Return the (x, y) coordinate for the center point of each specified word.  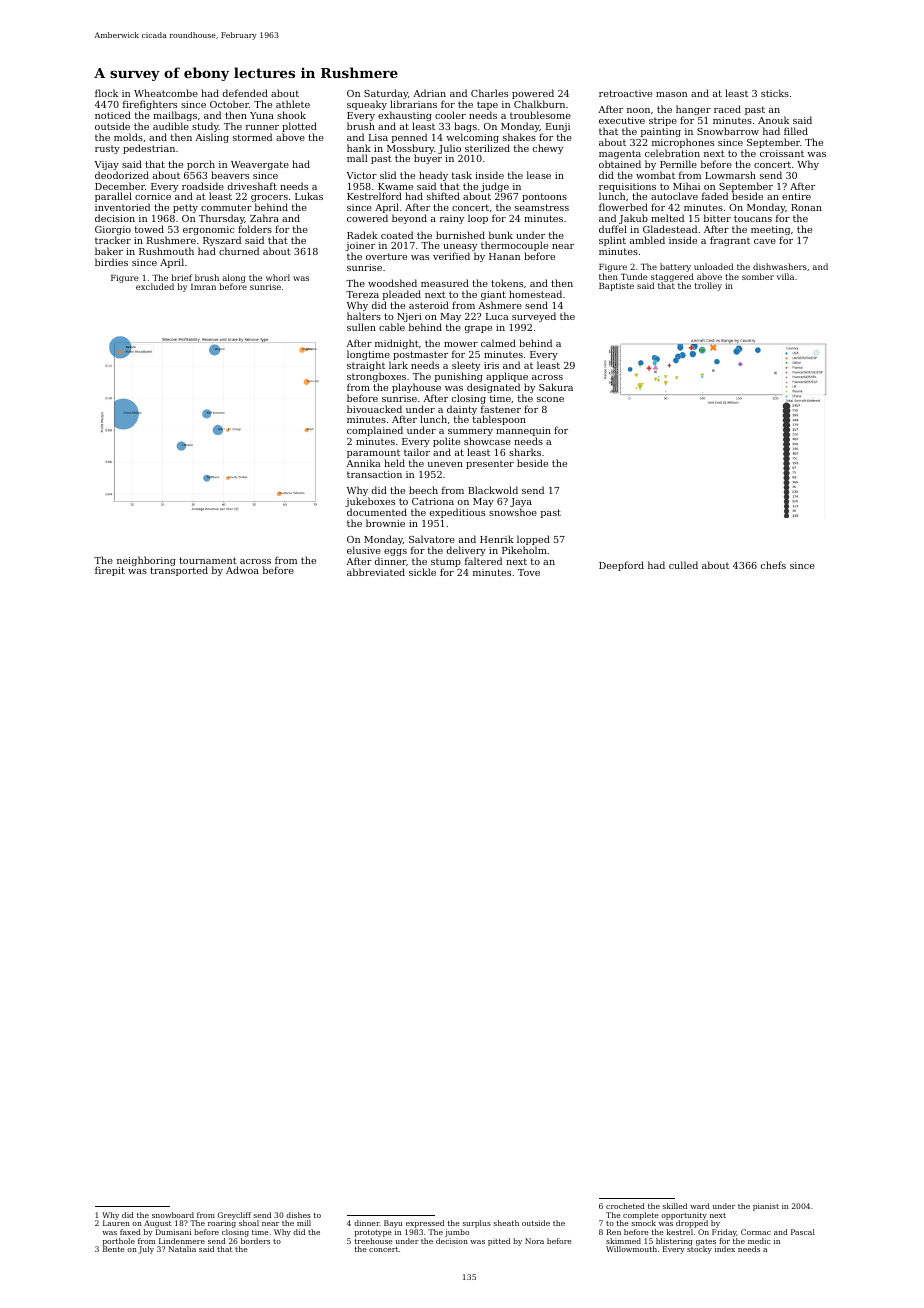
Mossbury (410, 149)
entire (796, 196)
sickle (422, 572)
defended (245, 93)
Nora (534, 1241)
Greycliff (234, 1216)
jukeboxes (370, 502)
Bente (114, 1249)
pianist (766, 1207)
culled (683, 565)
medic (759, 1241)
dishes (298, 1215)
